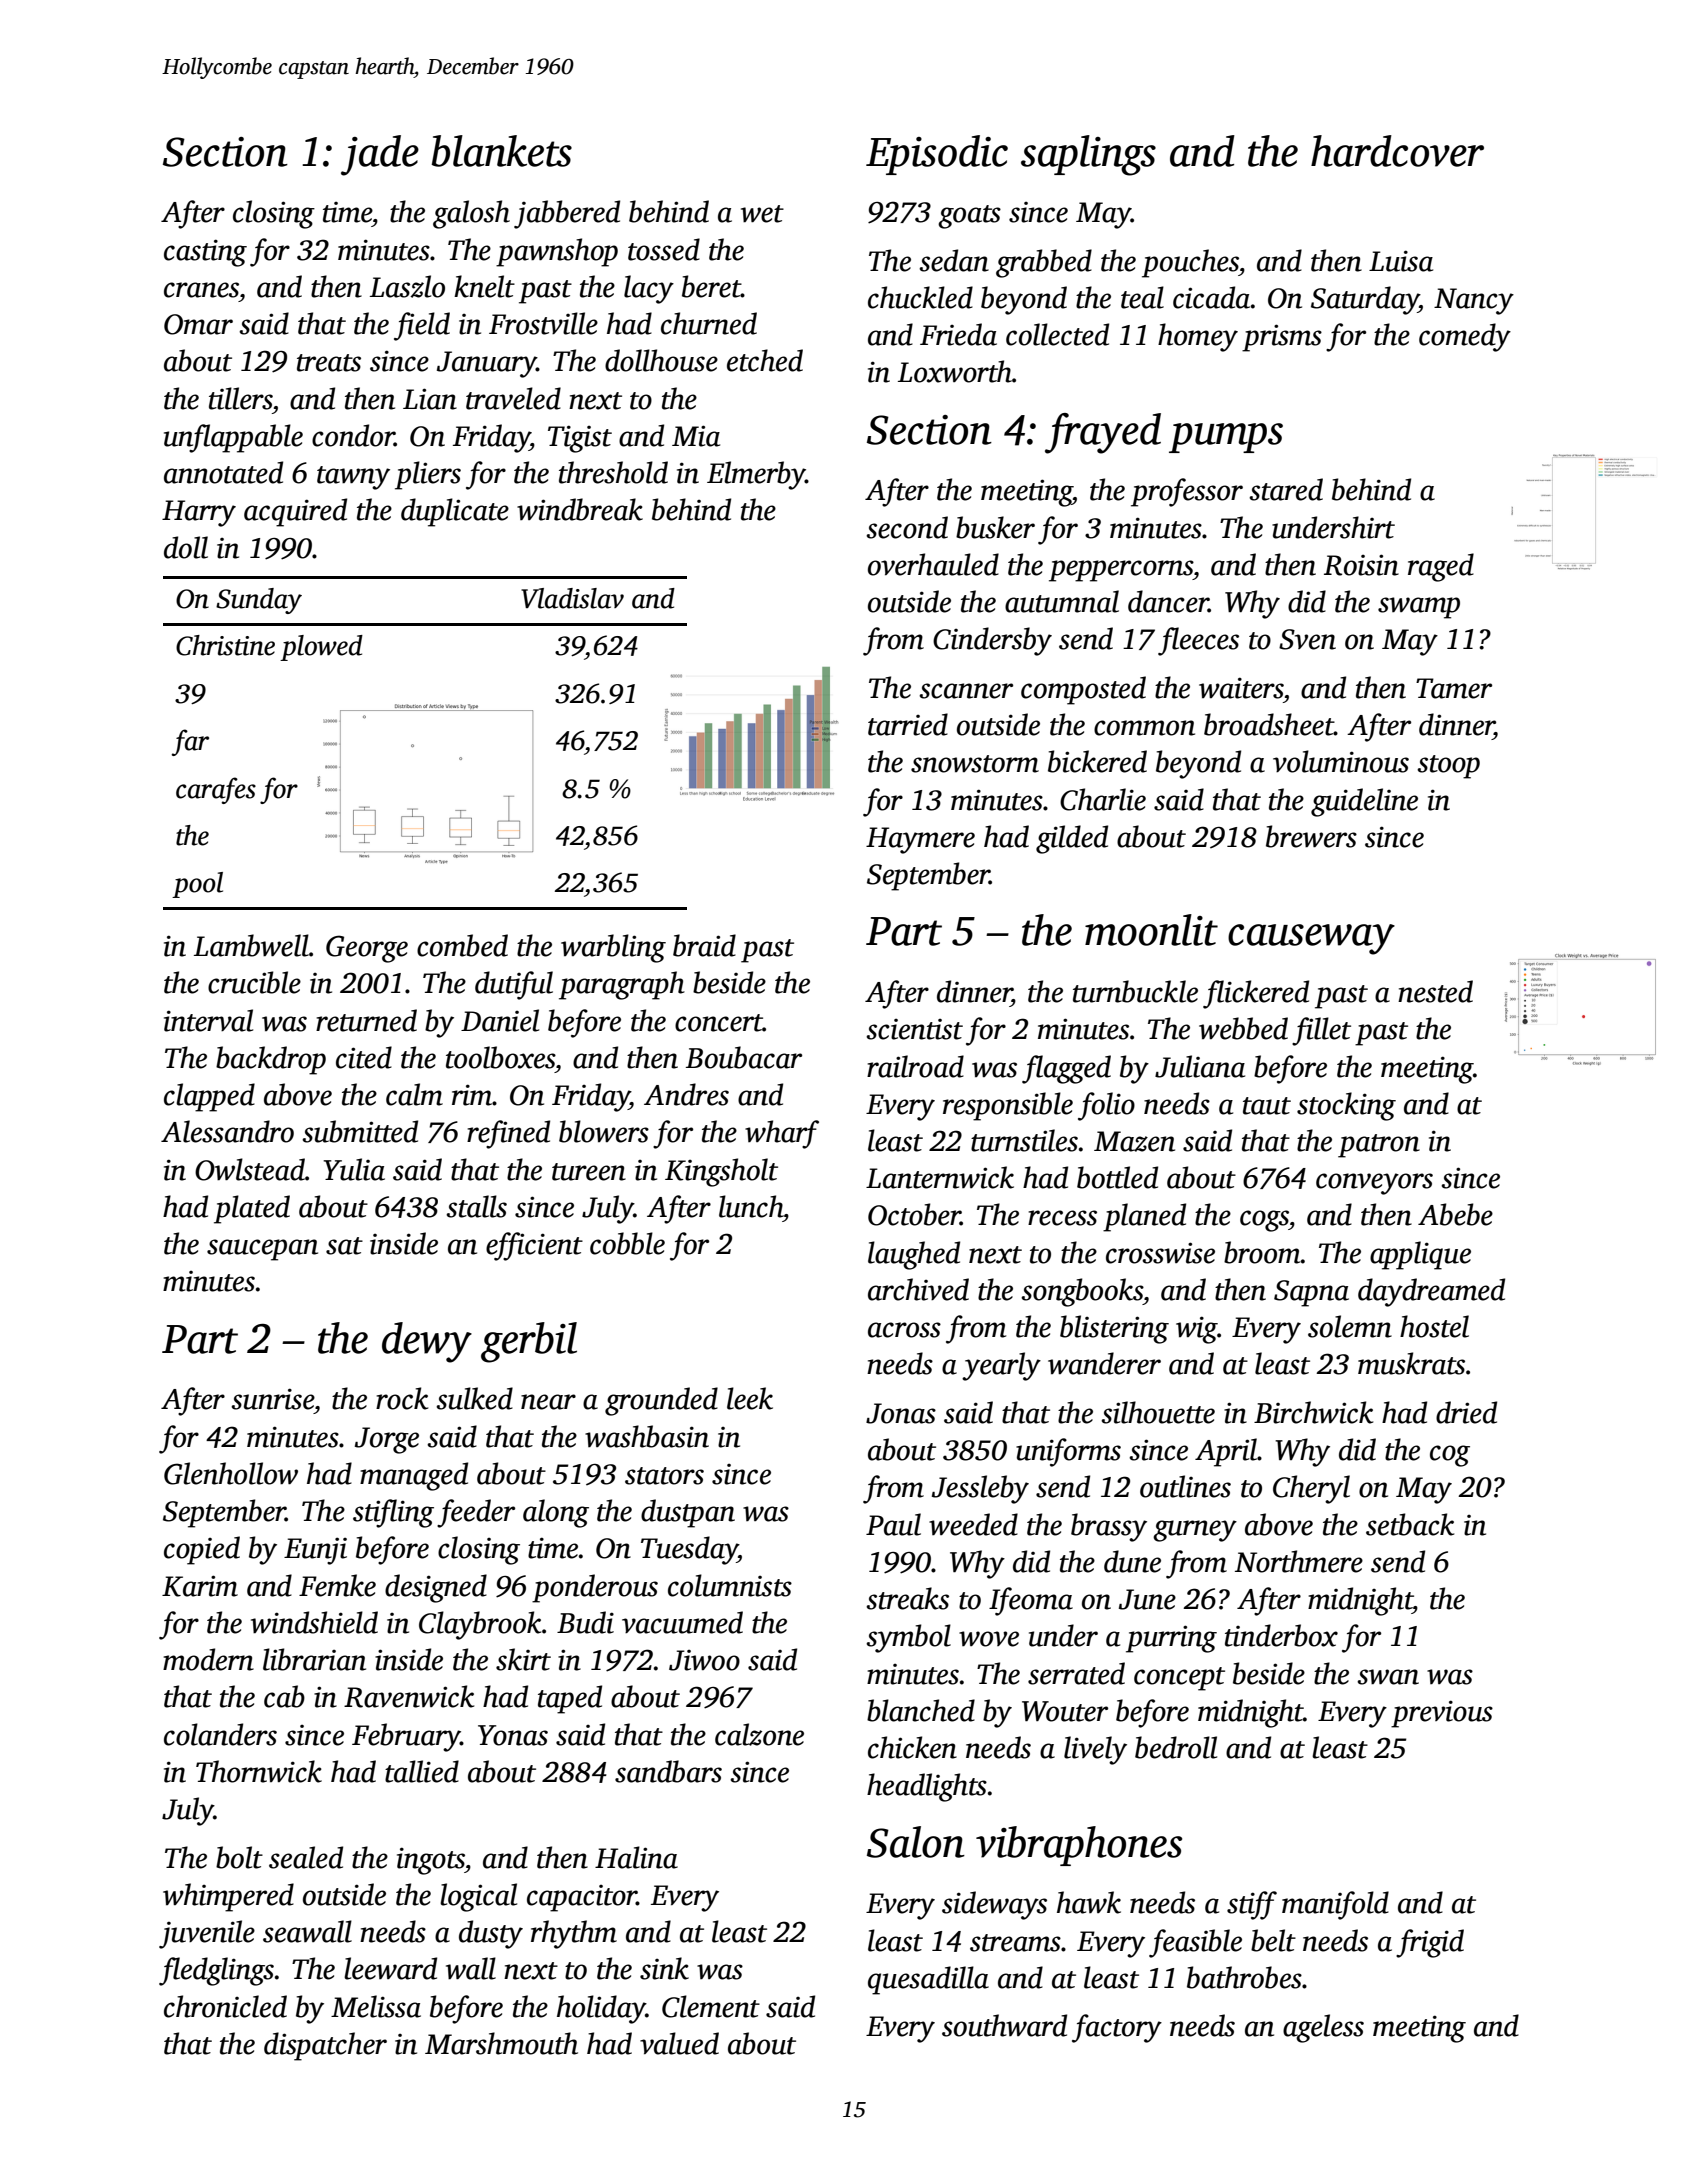 The height and width of the document is (2178, 1683). What do you see at coordinates (216, 790) in the document?
I see `carafes` at bounding box center [216, 790].
